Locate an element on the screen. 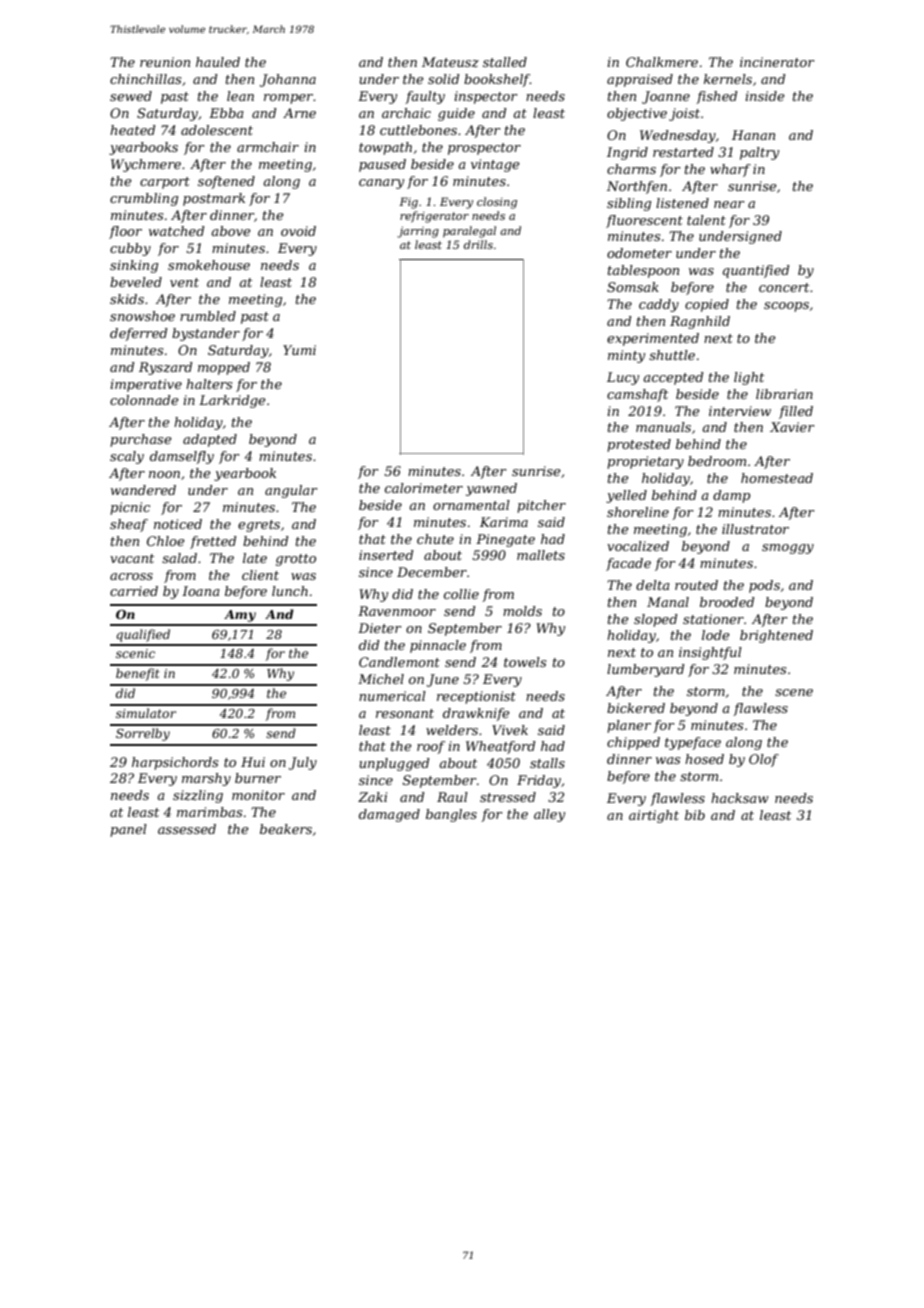  shoreline is located at coordinates (638, 512).
